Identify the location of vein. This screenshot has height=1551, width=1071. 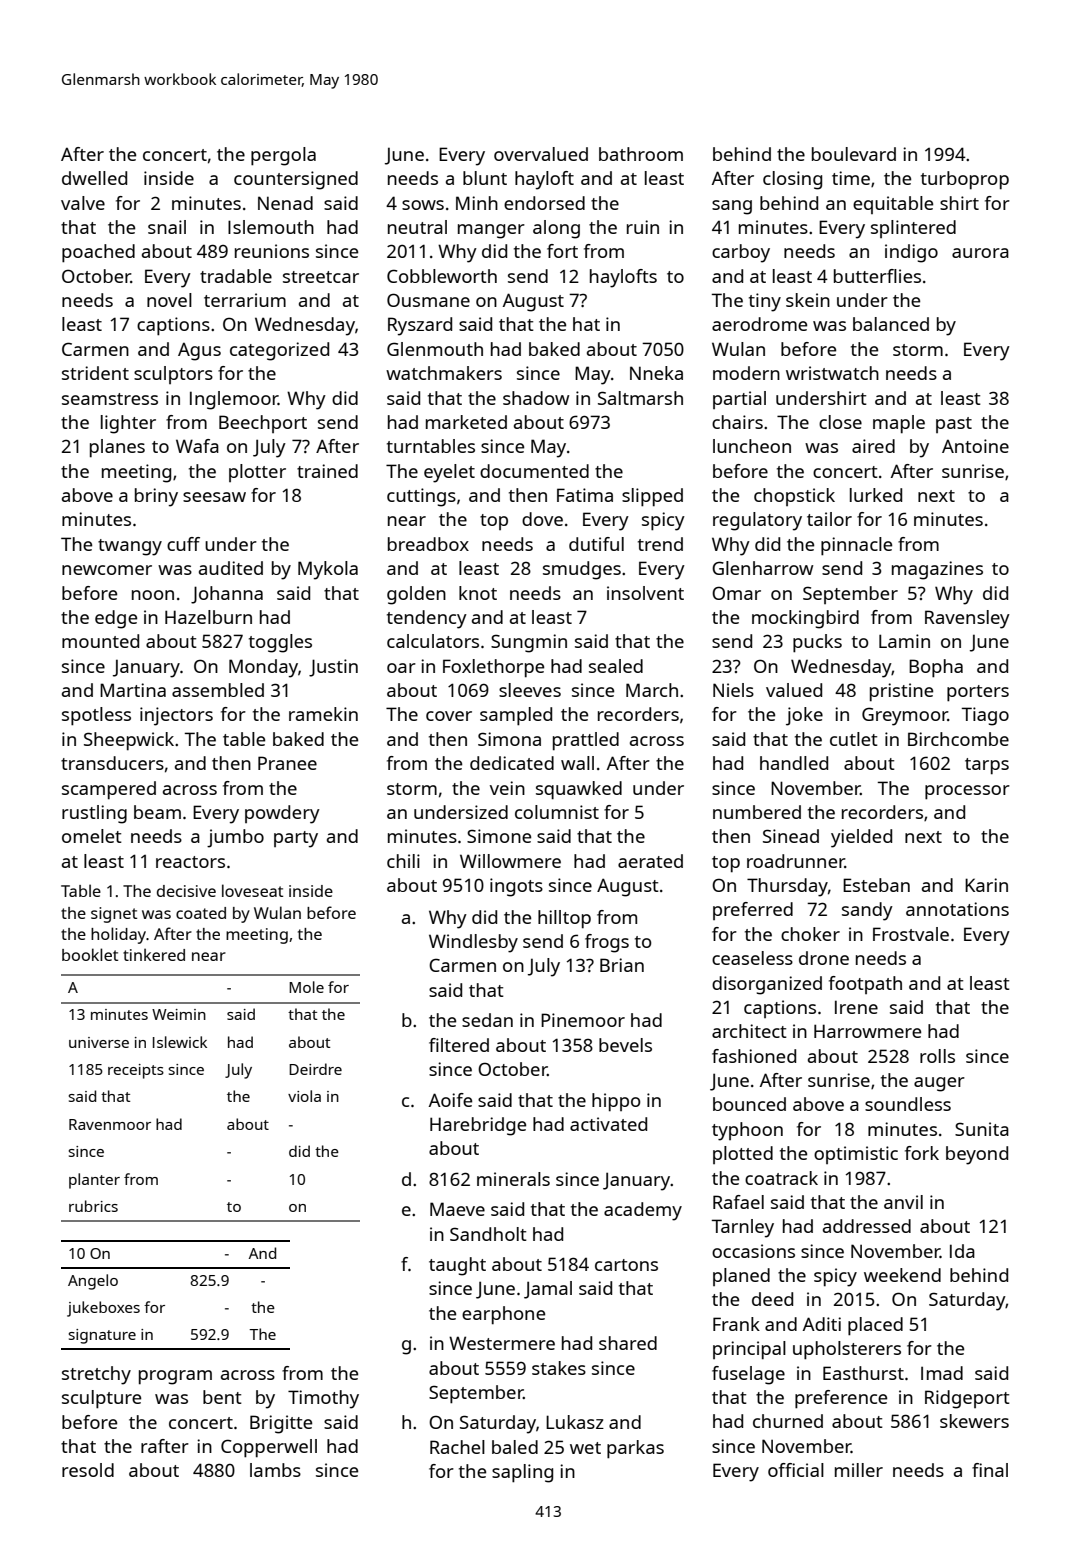
(507, 788).
